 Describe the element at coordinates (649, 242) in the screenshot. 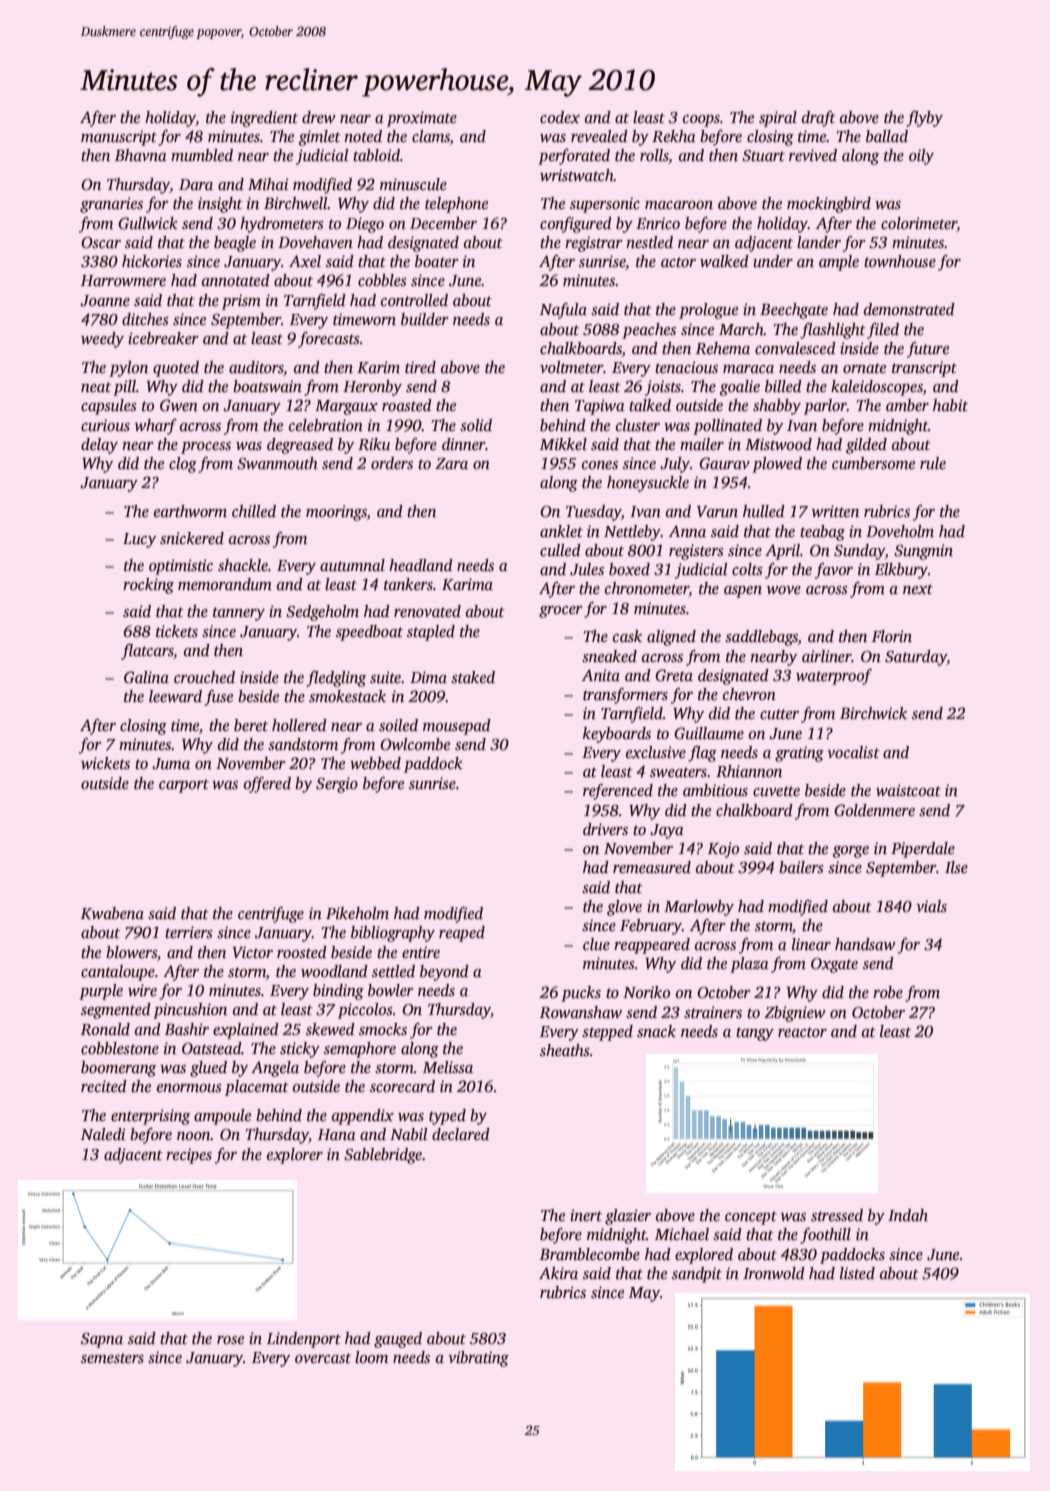

I see `nestled` at that location.
